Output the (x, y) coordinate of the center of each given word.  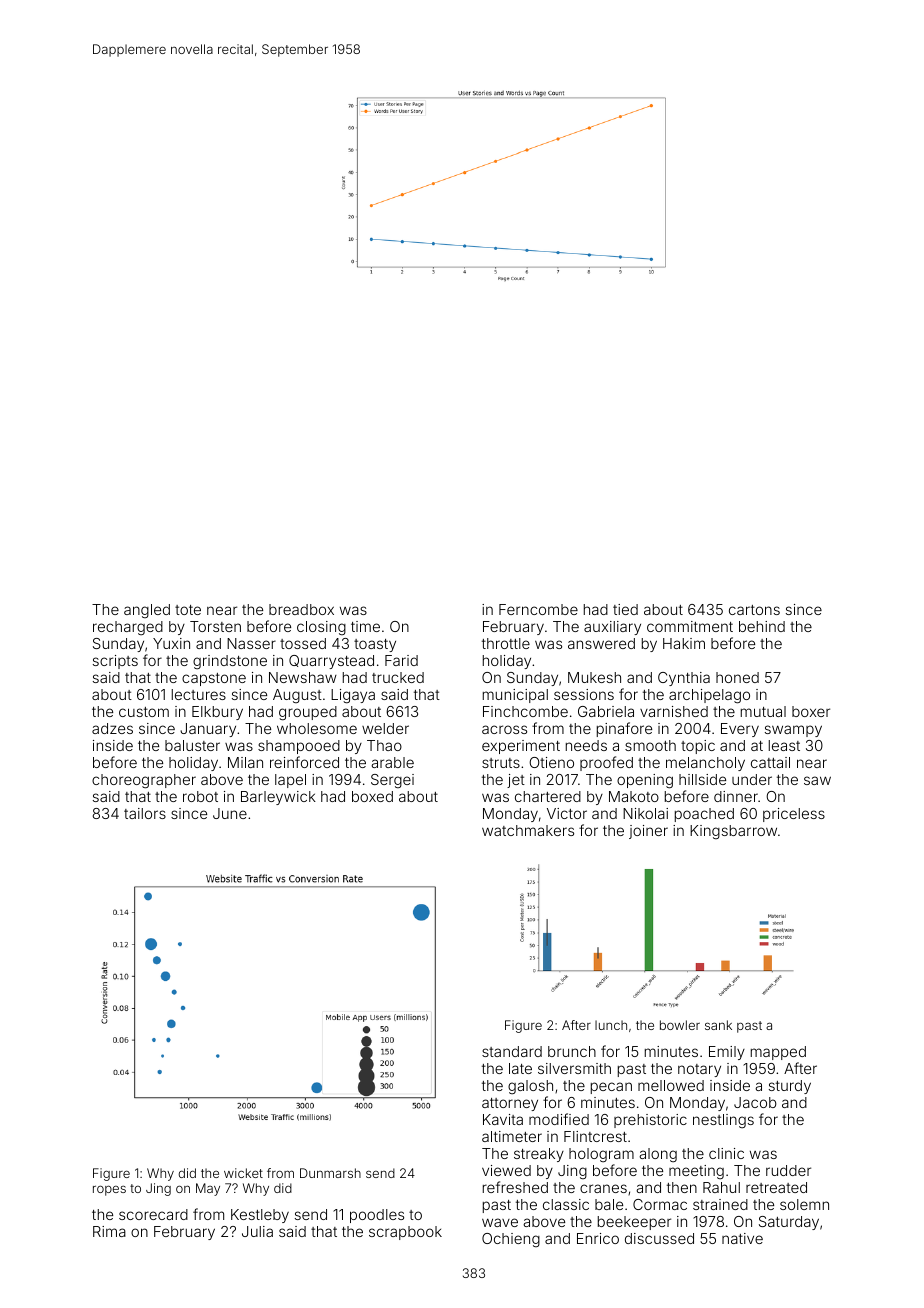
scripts (115, 662)
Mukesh (594, 677)
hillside (702, 779)
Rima (109, 1231)
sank (718, 1025)
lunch (611, 1025)
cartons (754, 610)
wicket (243, 1173)
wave (500, 1222)
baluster (192, 745)
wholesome (317, 728)
